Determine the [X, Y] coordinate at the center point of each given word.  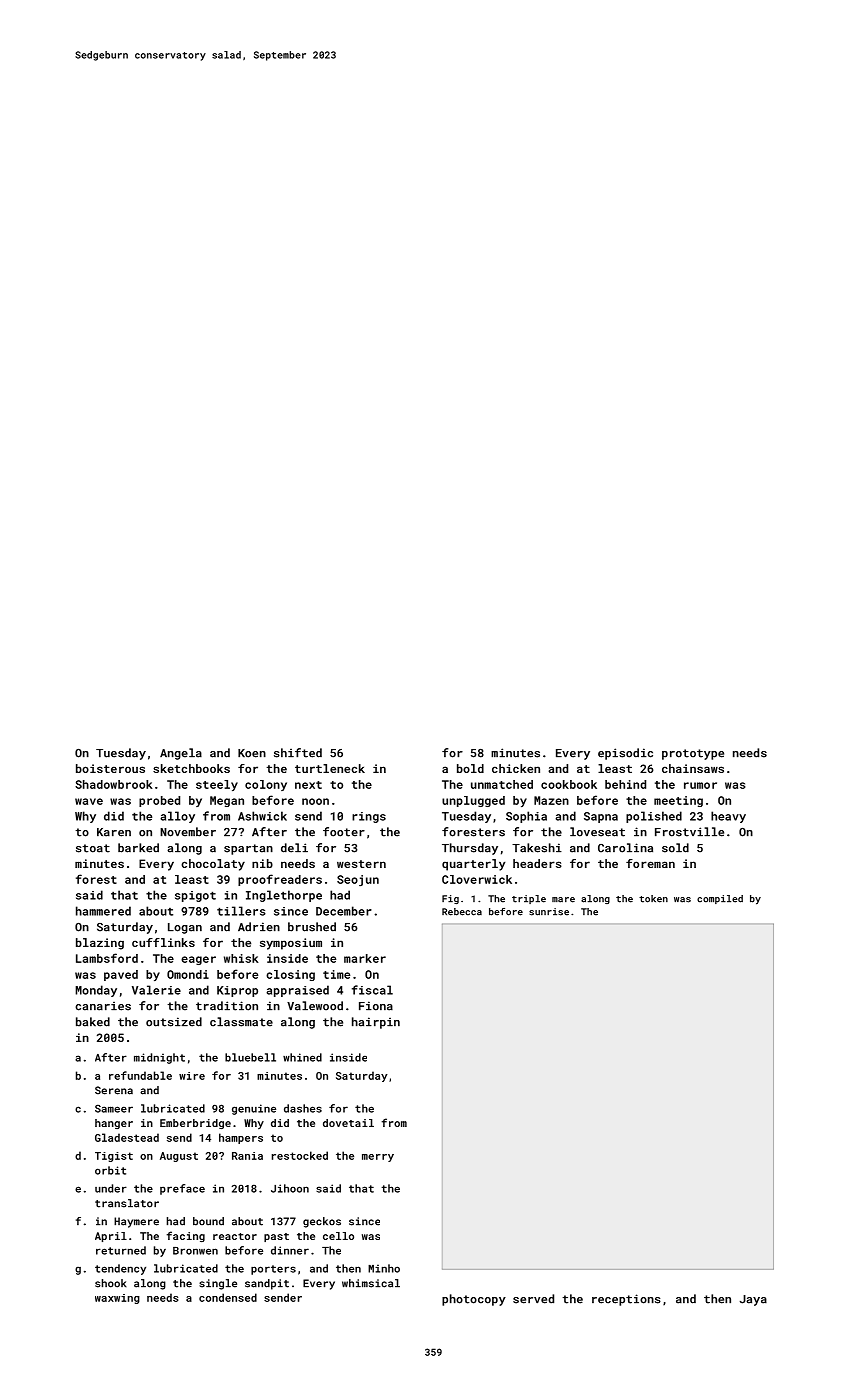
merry [378, 1158]
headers [537, 863]
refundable [140, 1075]
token [653, 899]
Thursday [470, 849]
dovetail [348, 1123]
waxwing [117, 1299]
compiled [720, 899]
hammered [103, 911]
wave [89, 801]
